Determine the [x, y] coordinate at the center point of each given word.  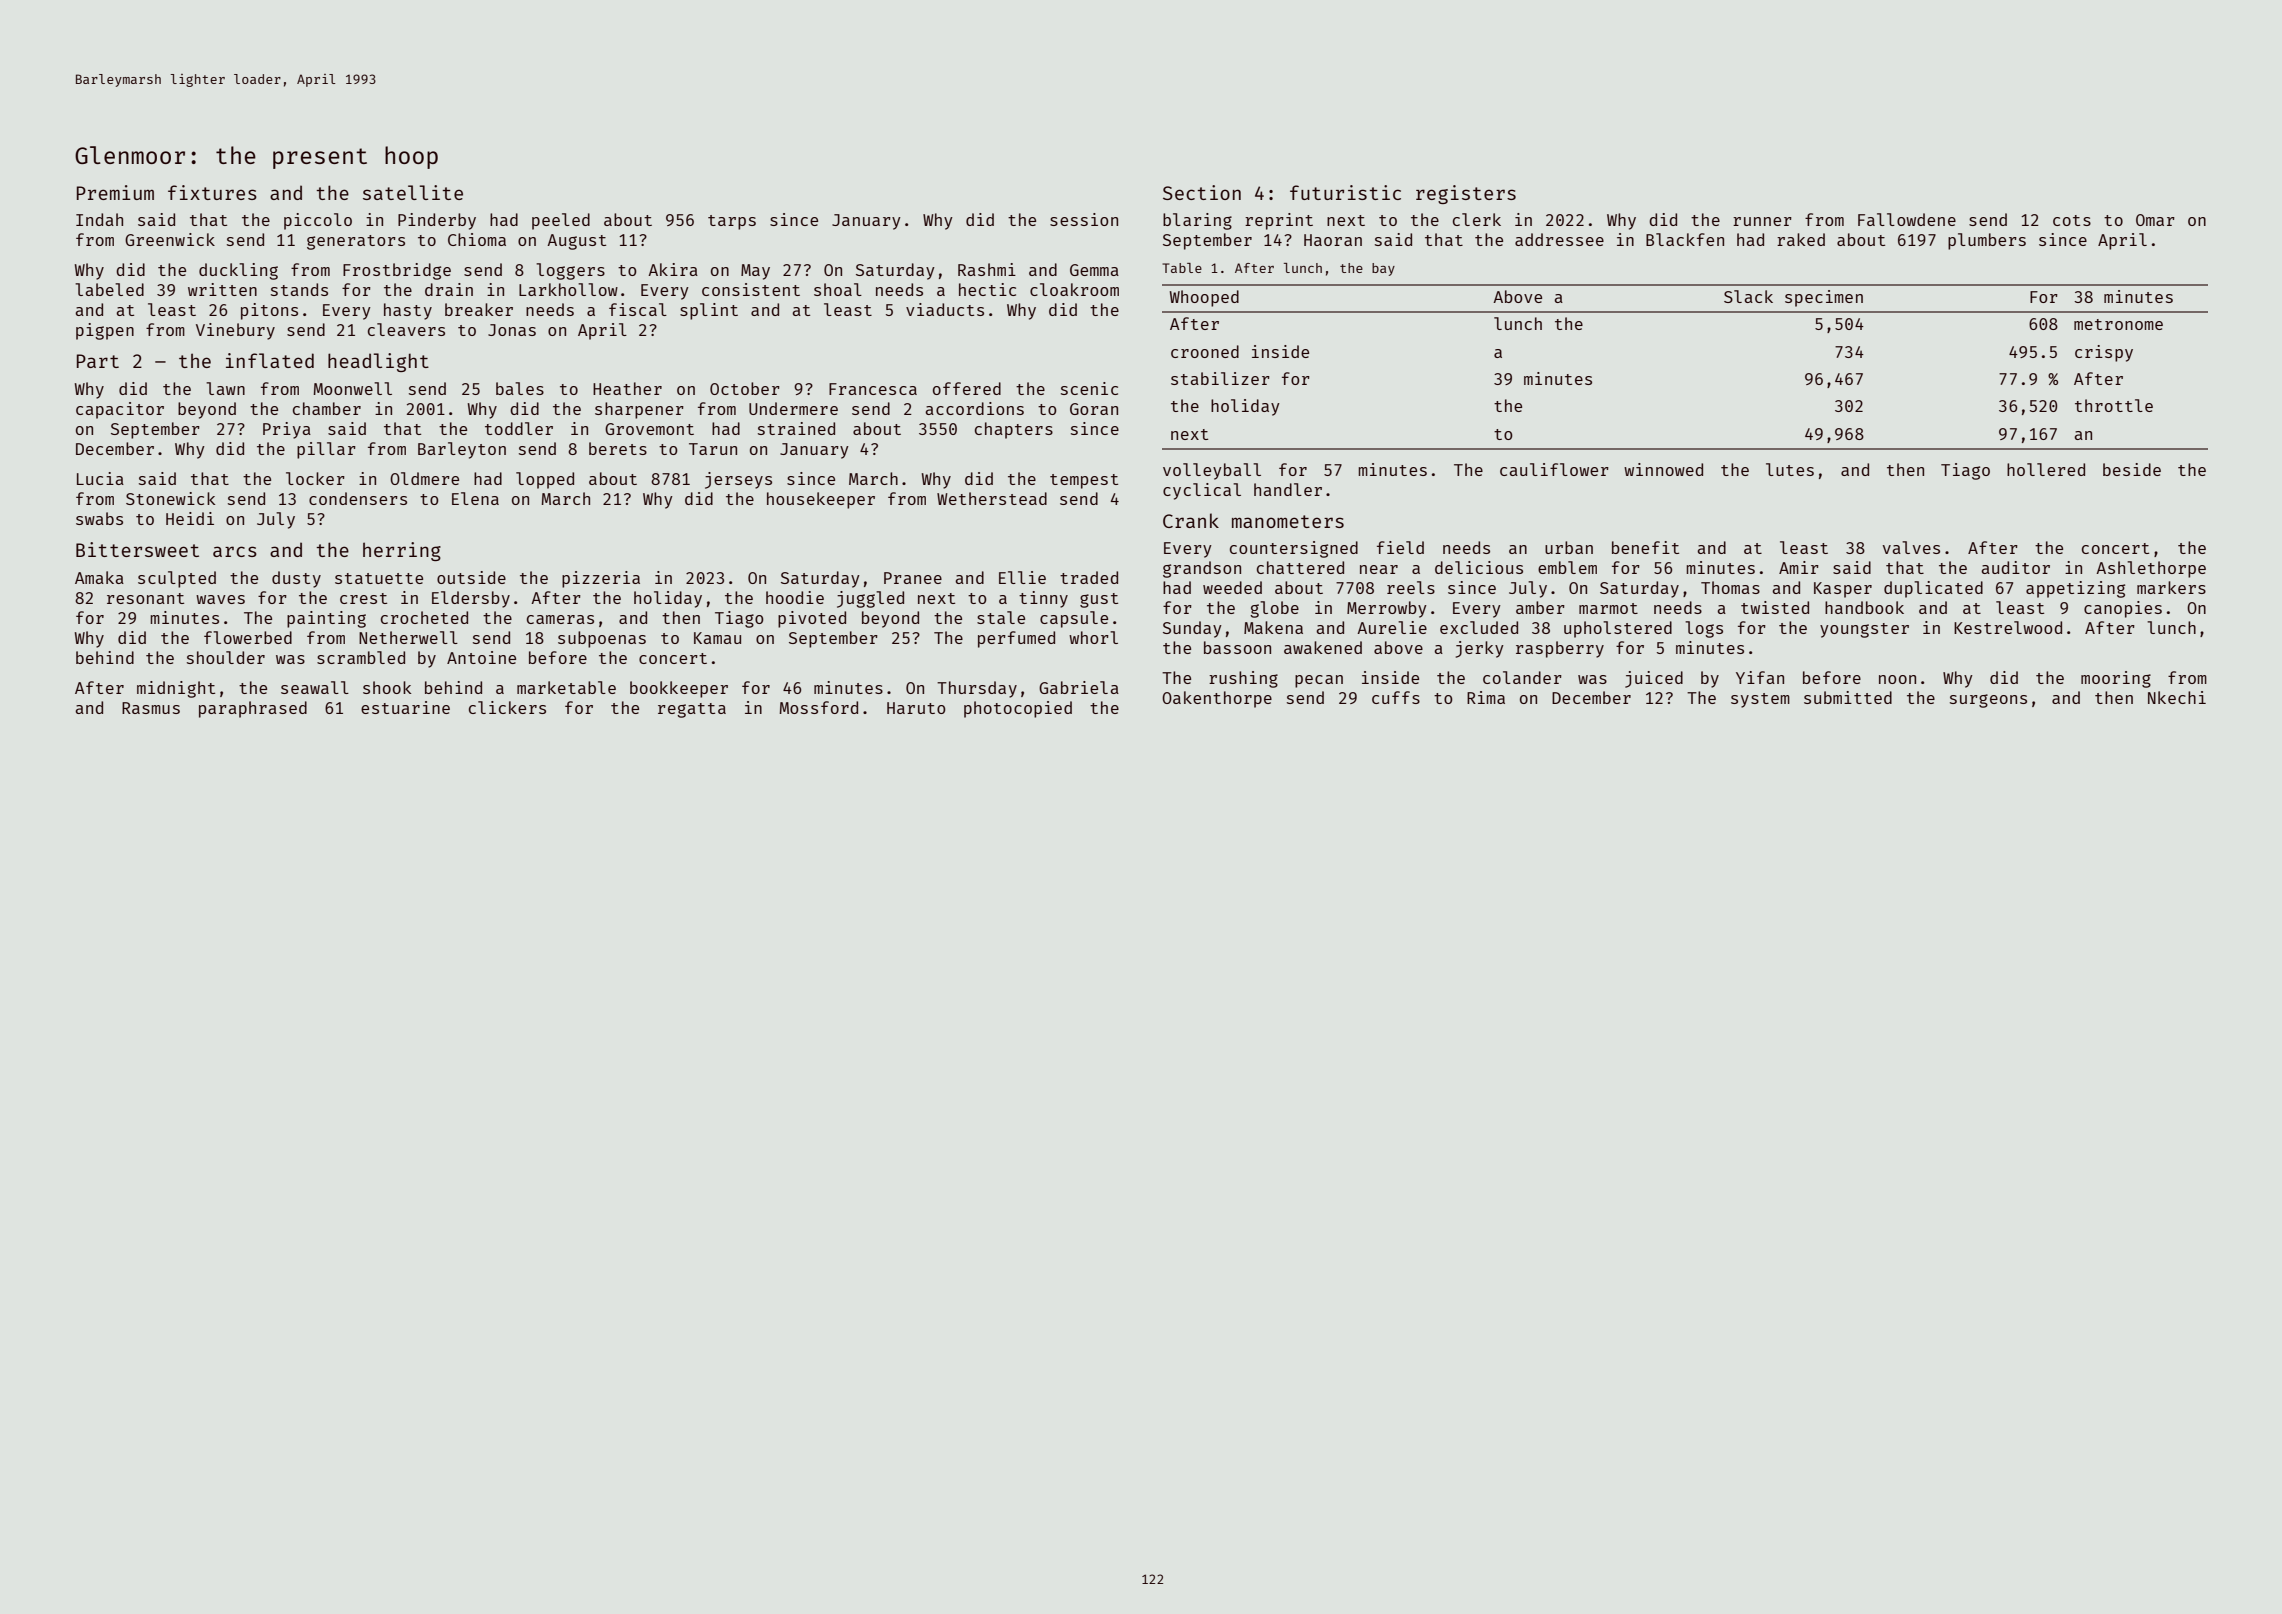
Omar [2155, 220]
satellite [413, 192]
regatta [692, 710]
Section [1202, 192]
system [1760, 700]
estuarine [405, 707]
